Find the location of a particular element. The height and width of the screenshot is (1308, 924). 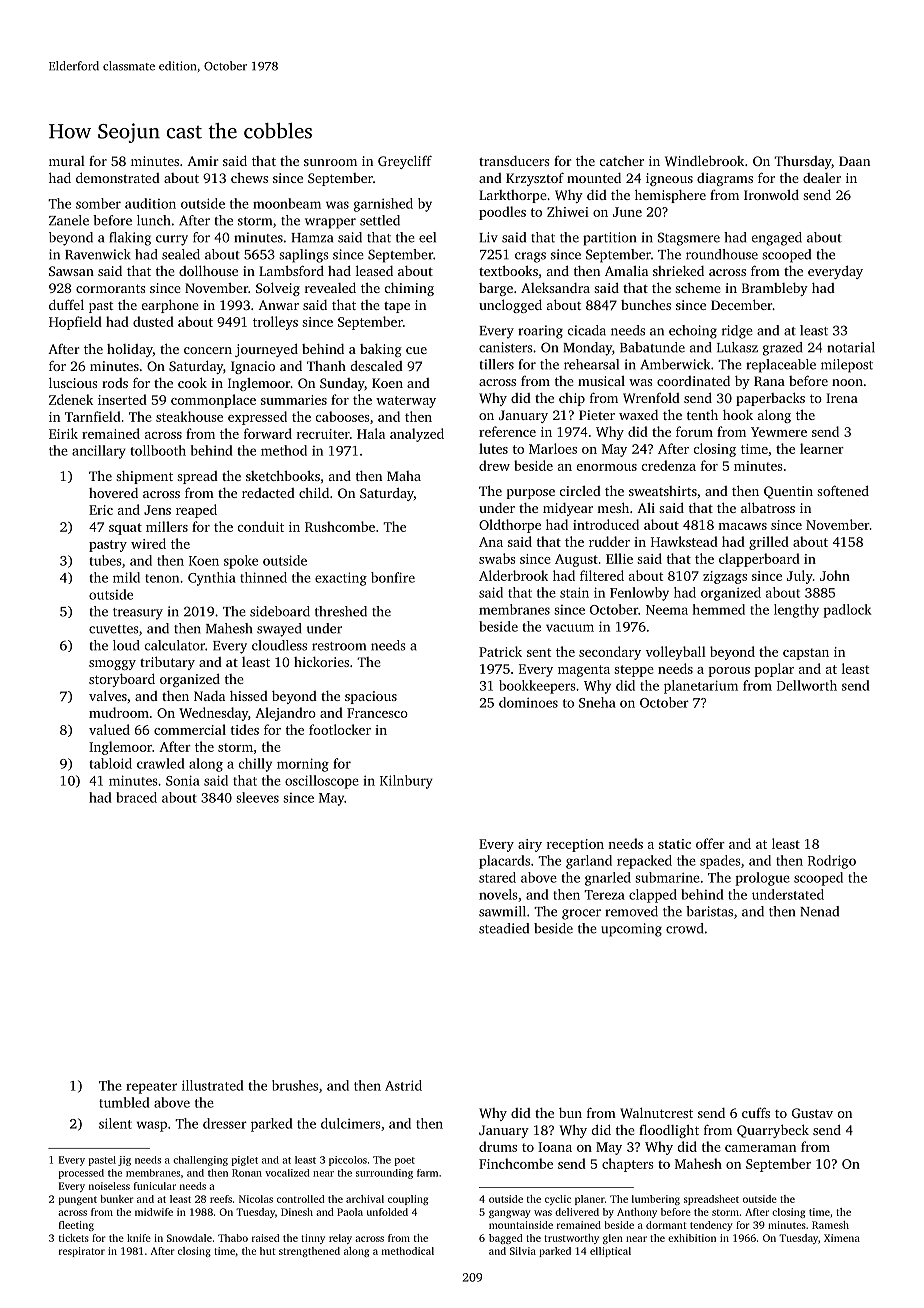

illustrated is located at coordinates (213, 1085).
